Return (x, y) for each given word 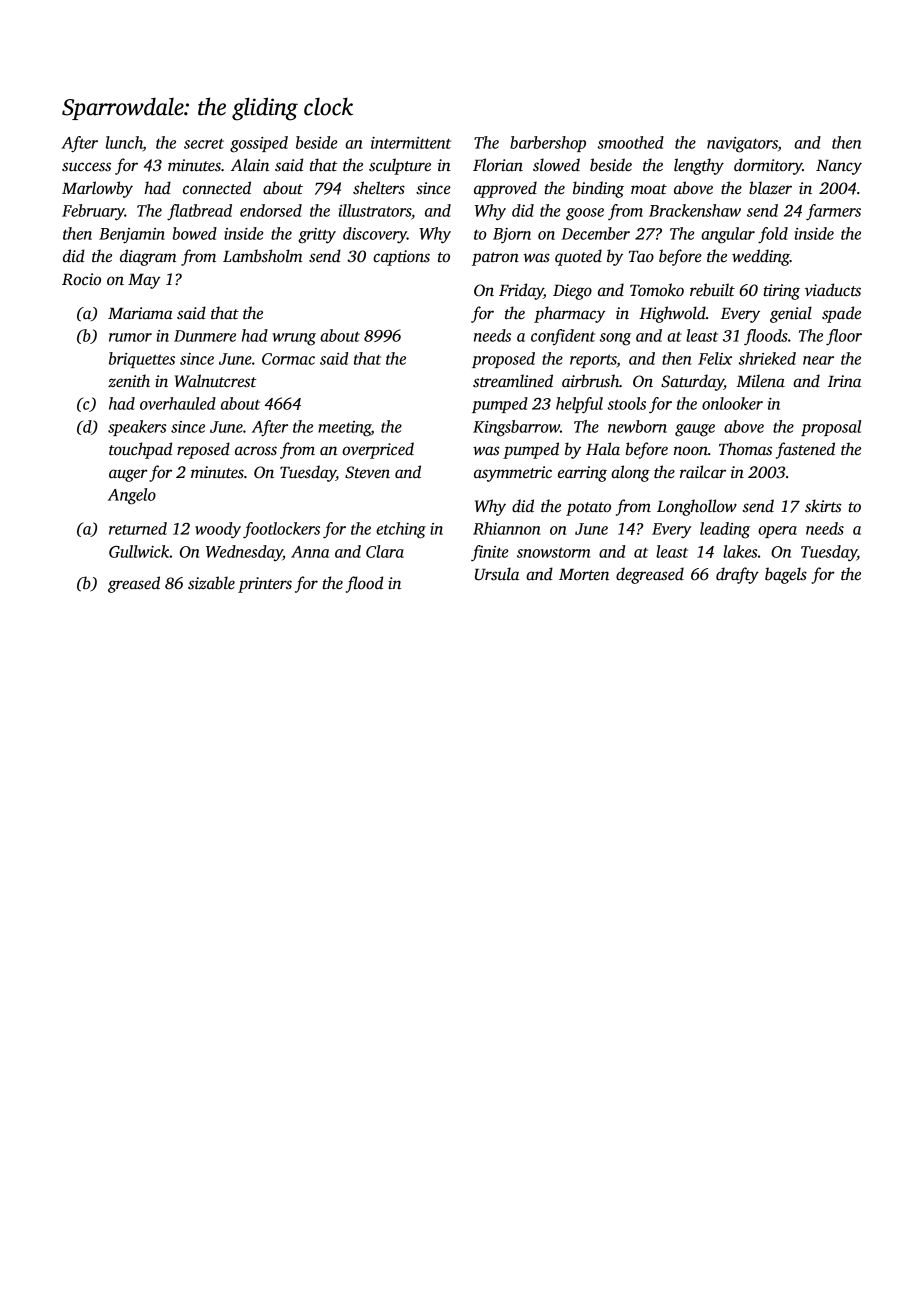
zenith (129, 380)
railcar (703, 471)
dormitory (768, 166)
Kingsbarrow (516, 428)
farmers (833, 212)
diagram (148, 257)
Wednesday (244, 553)
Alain (250, 164)
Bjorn (512, 236)
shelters (379, 188)
